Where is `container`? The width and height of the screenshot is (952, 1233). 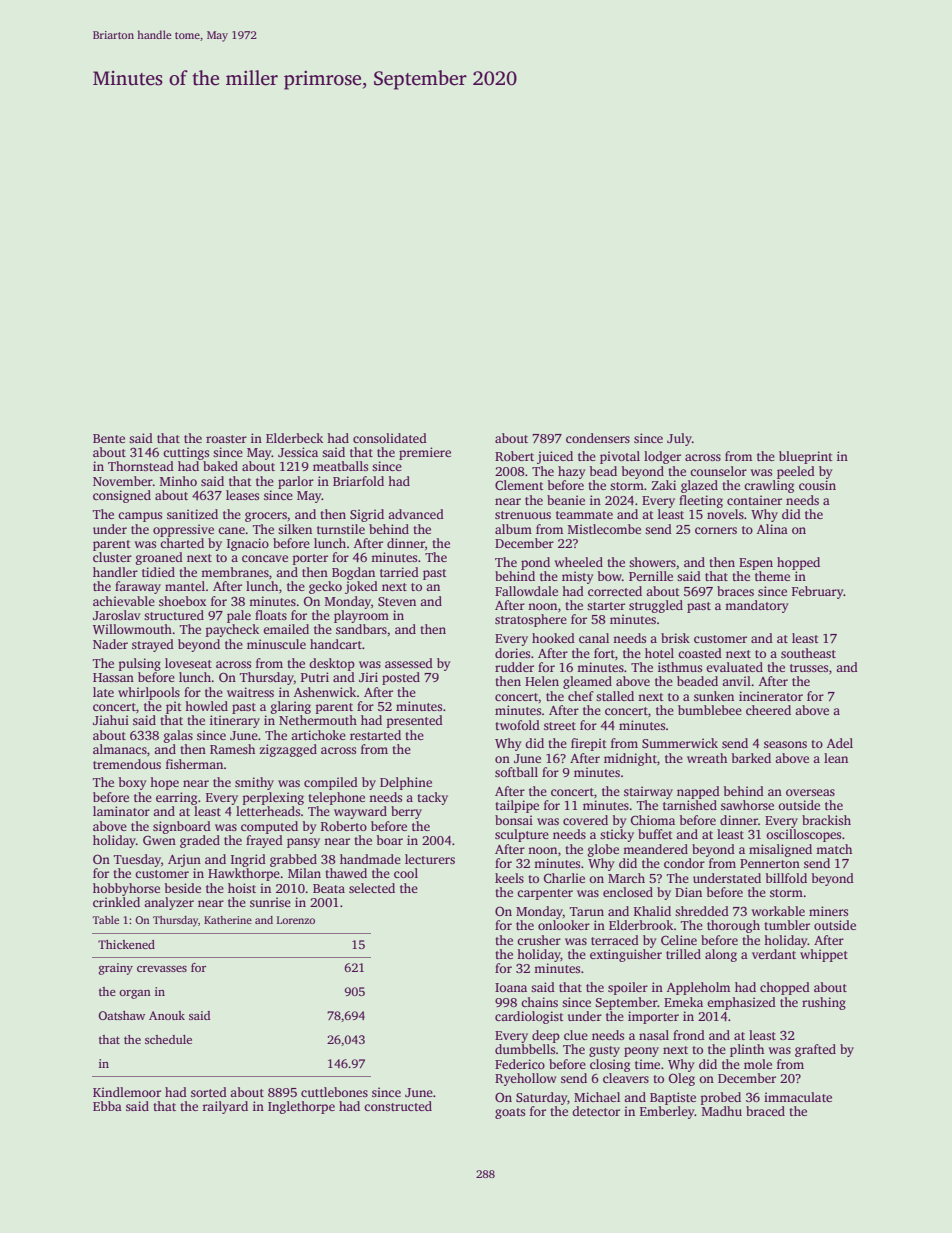
container is located at coordinates (754, 500).
